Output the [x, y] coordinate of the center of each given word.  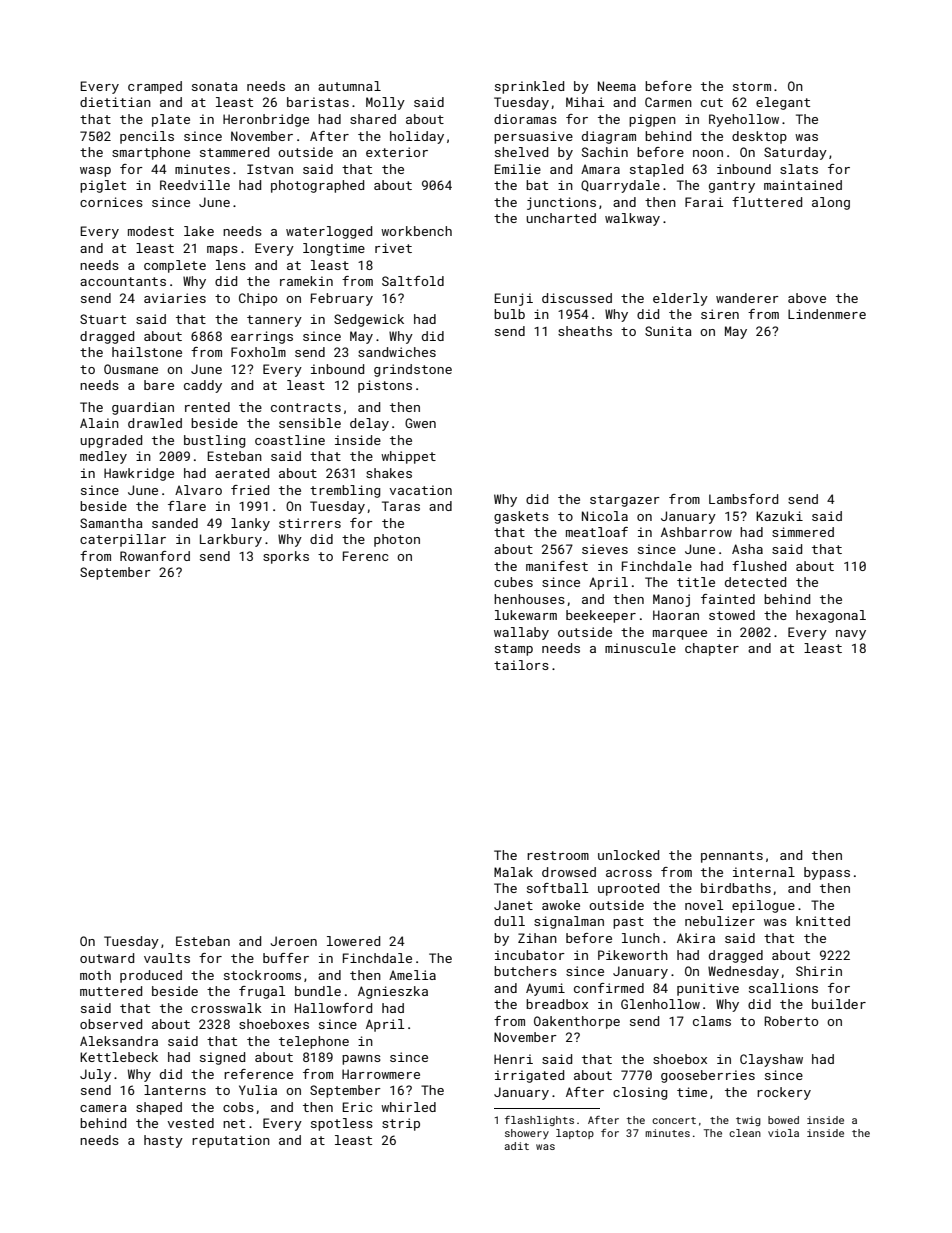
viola [783, 1133]
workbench [416, 231]
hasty [163, 1141]
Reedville [195, 185]
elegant [783, 103]
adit [516, 1146]
